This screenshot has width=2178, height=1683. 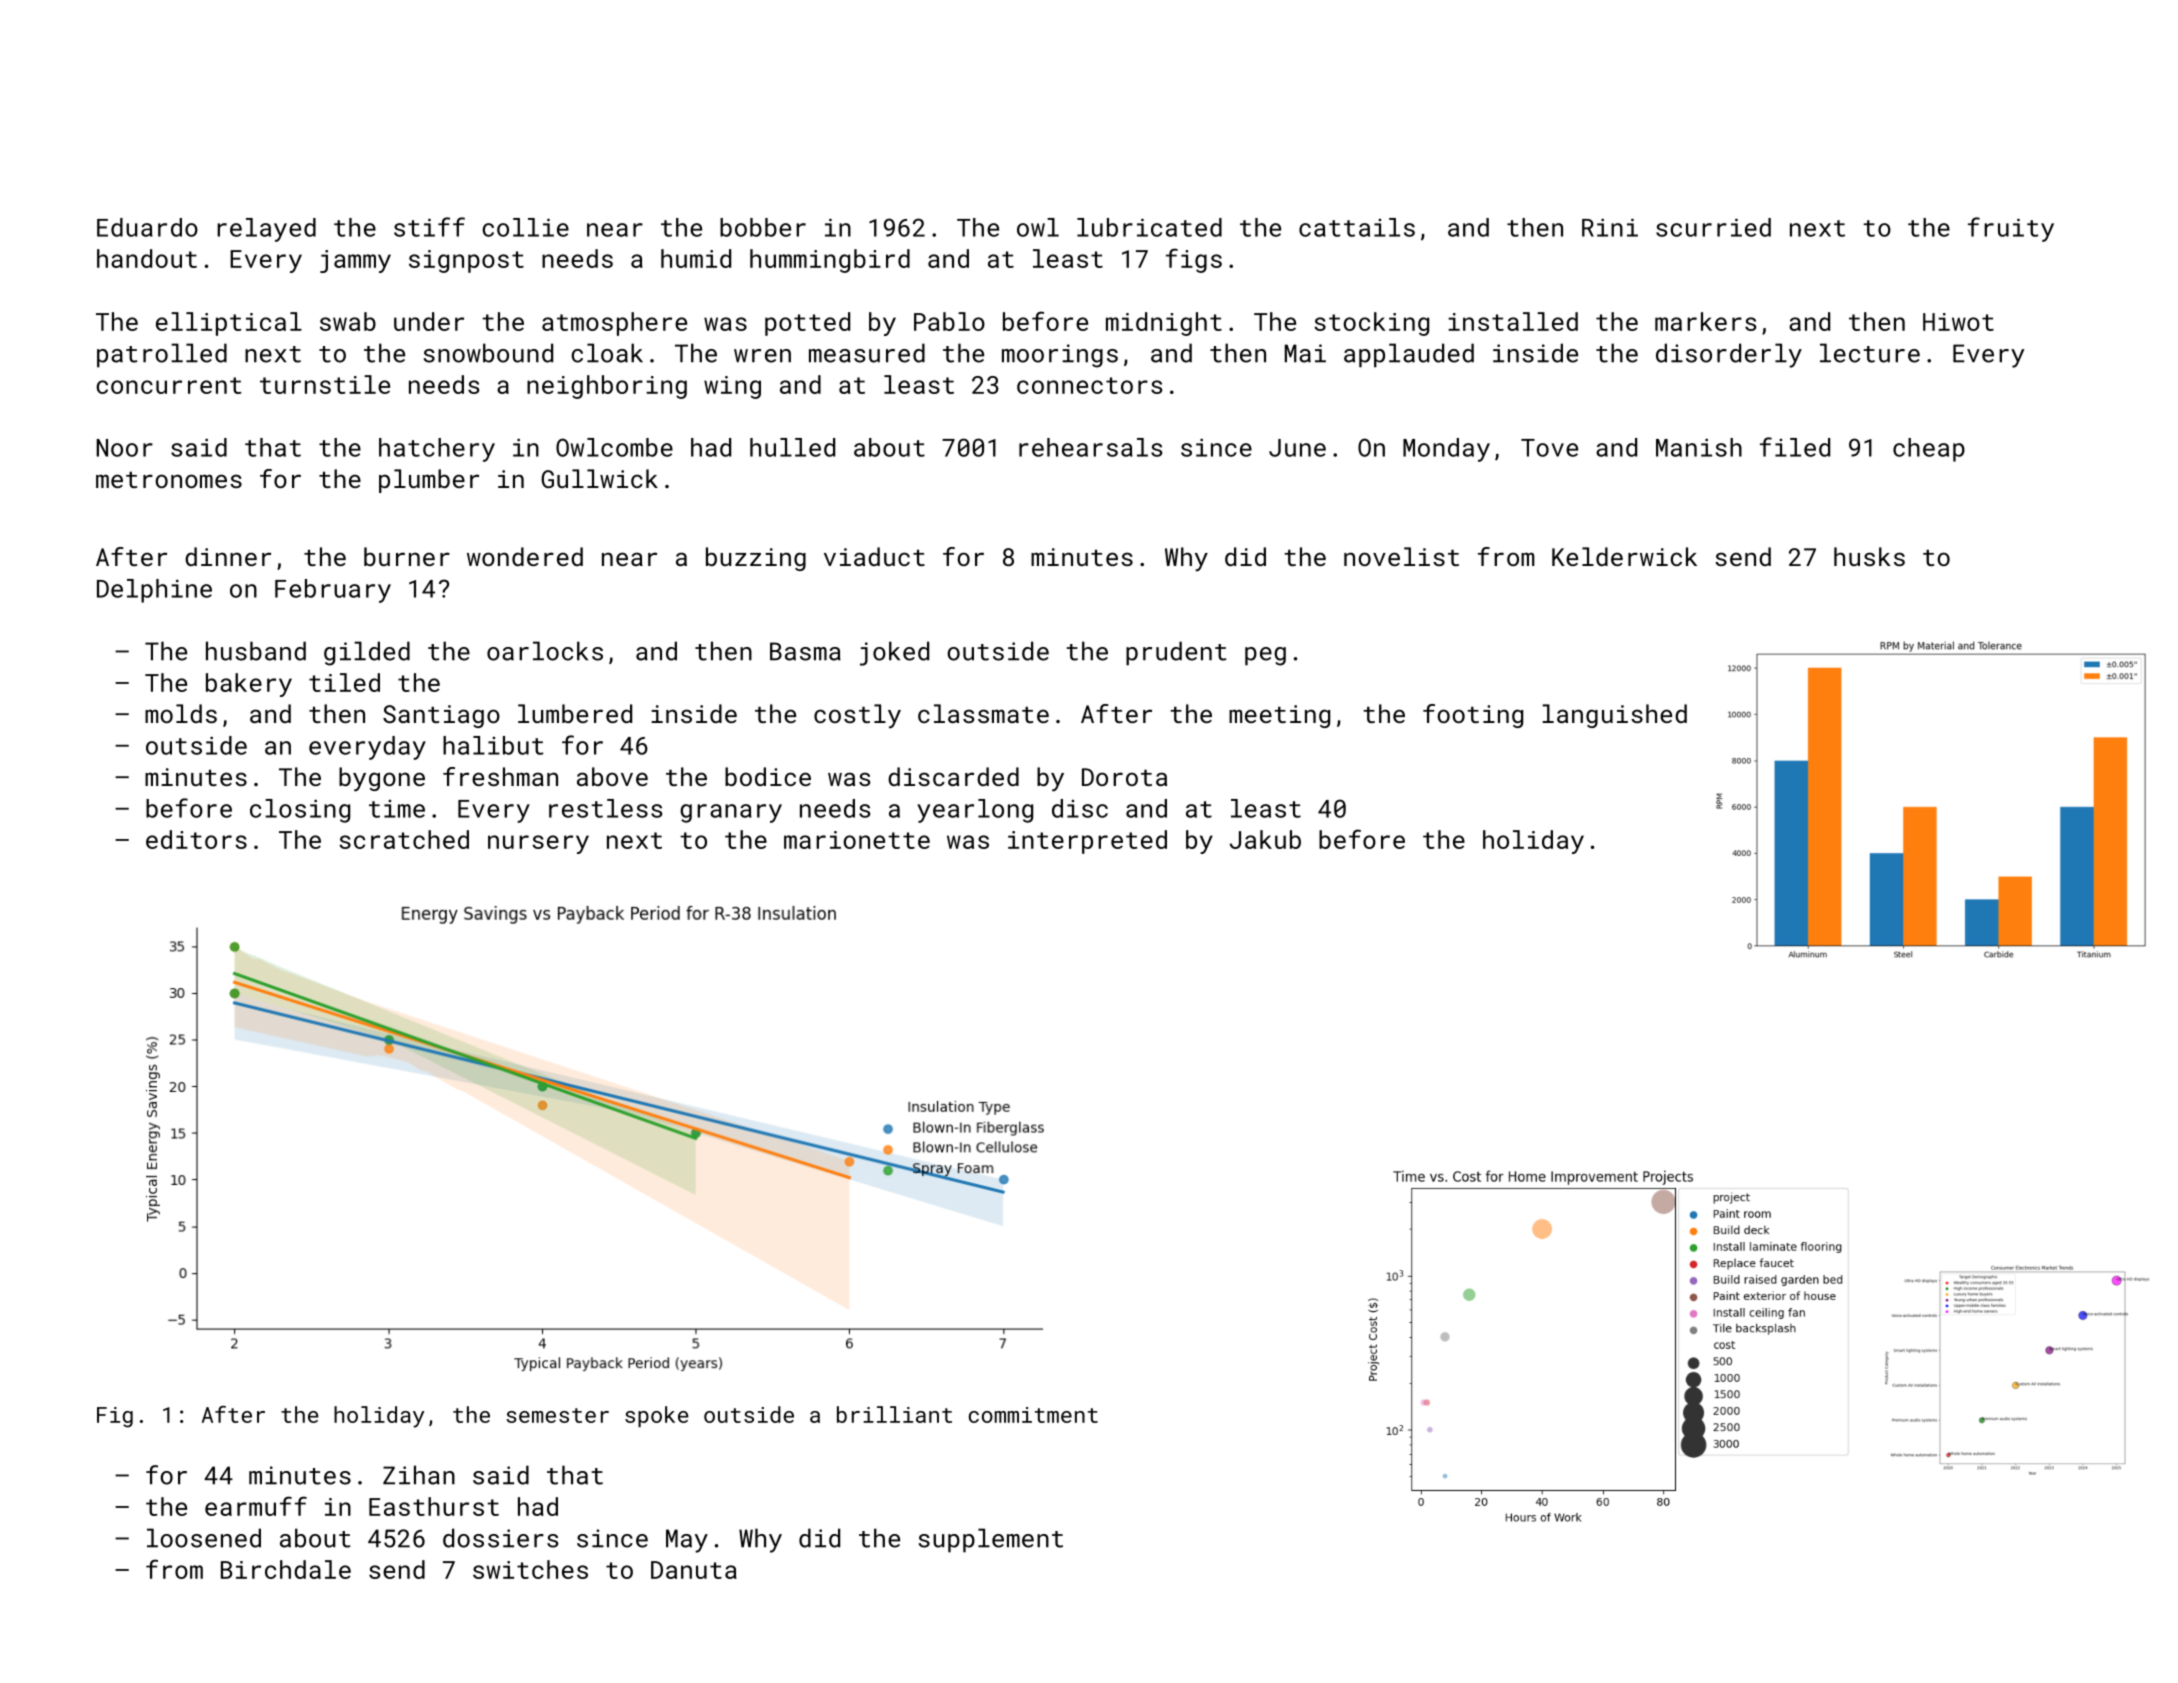 I want to click on languished, so click(x=1614, y=716).
